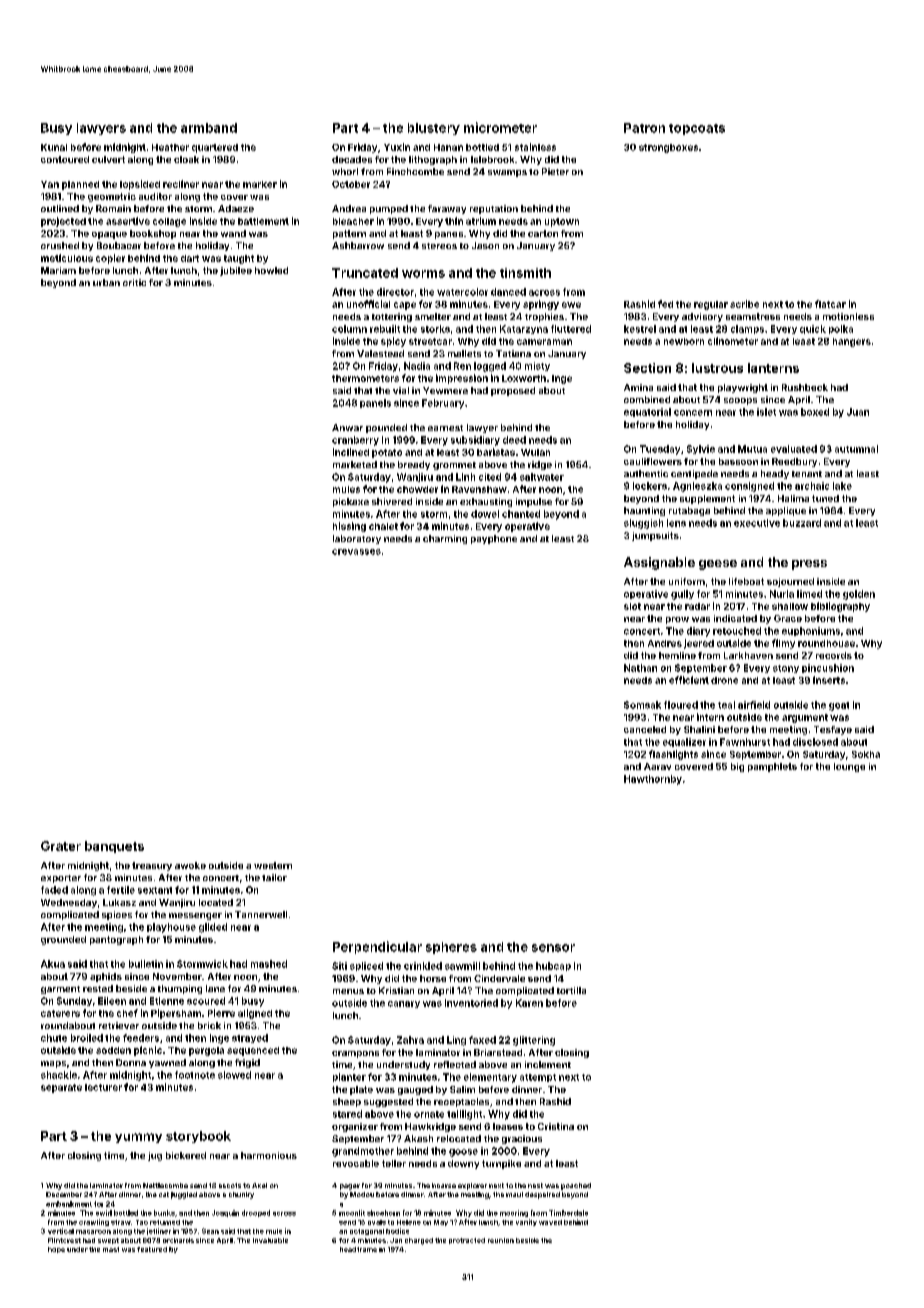 This page has width=924, height=1308. I want to click on critic, so click(134, 282).
